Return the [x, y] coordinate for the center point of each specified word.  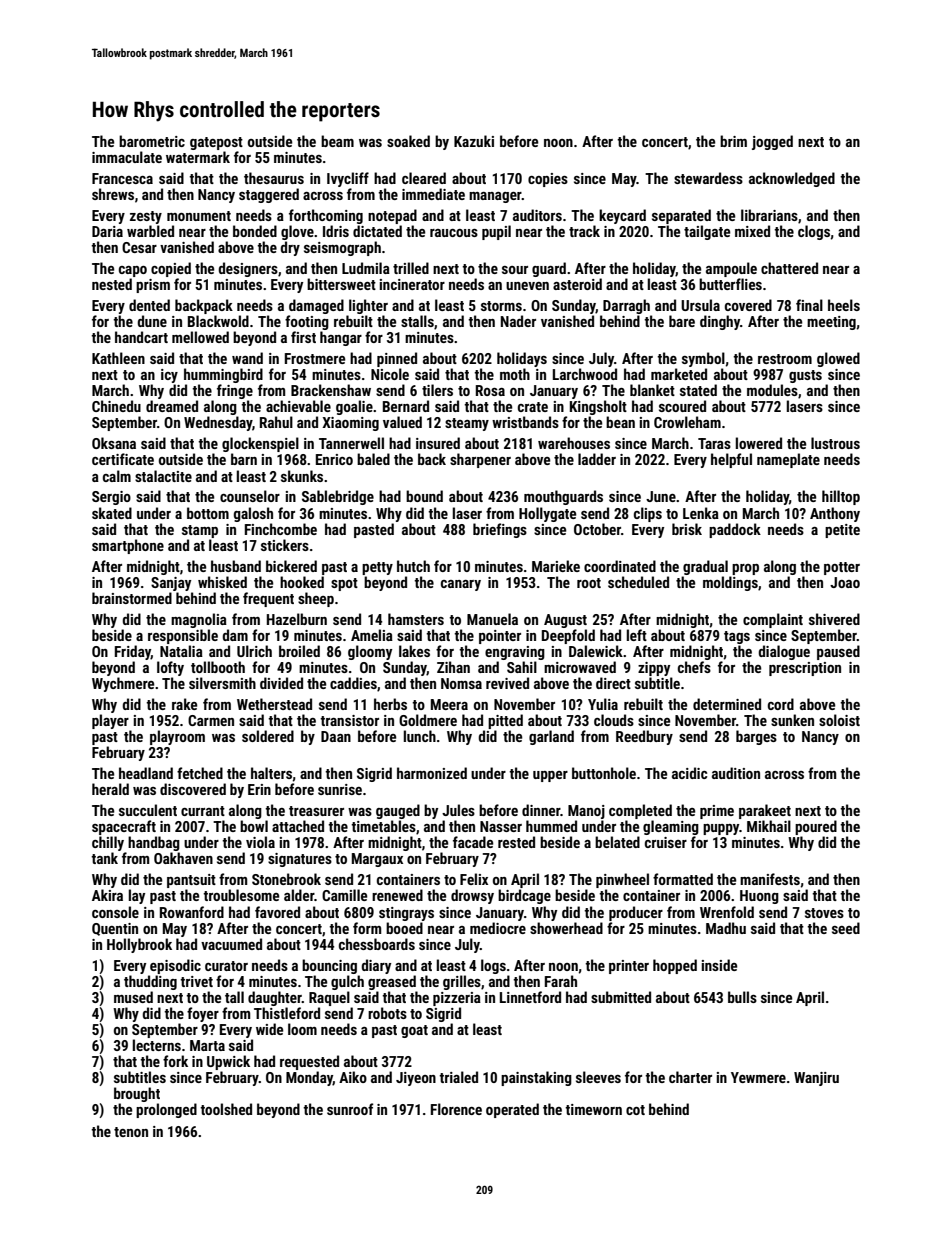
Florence [456, 1109]
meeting [831, 323]
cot [635, 1110]
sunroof [350, 1109]
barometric [152, 141]
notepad [392, 216]
